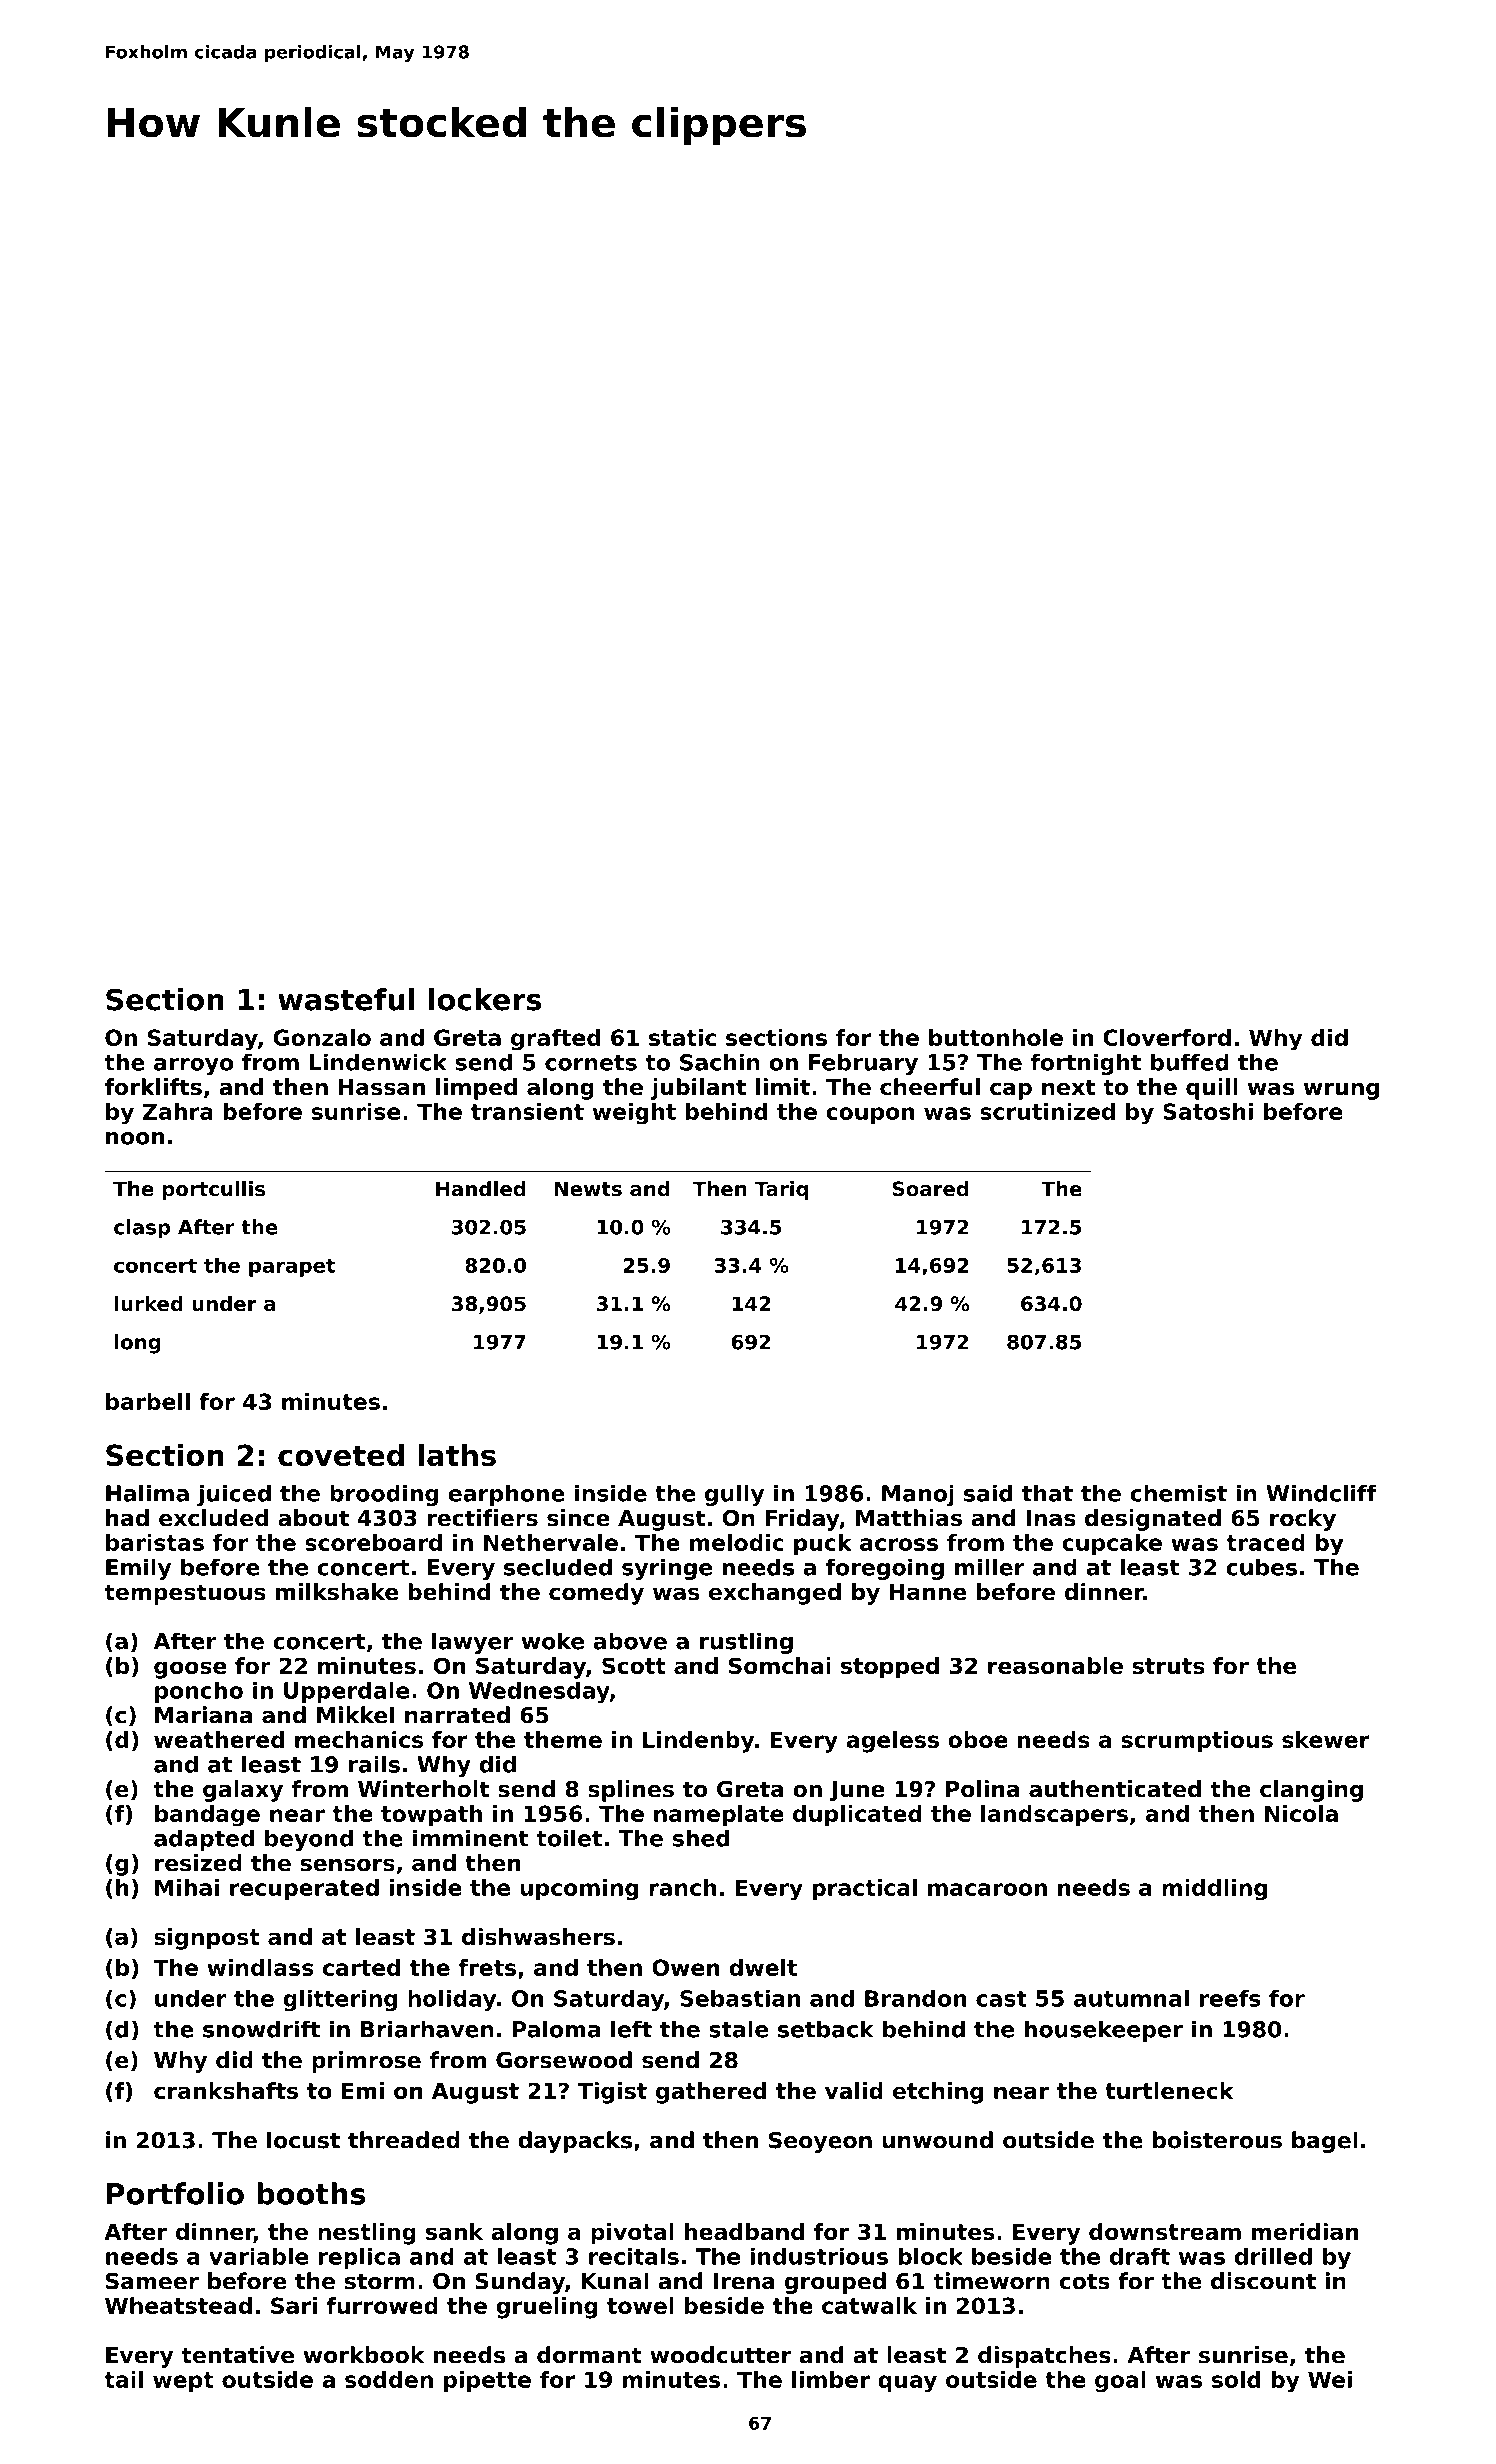  Describe the element at coordinates (348, 1865) in the screenshot. I see `sensors` at that location.
